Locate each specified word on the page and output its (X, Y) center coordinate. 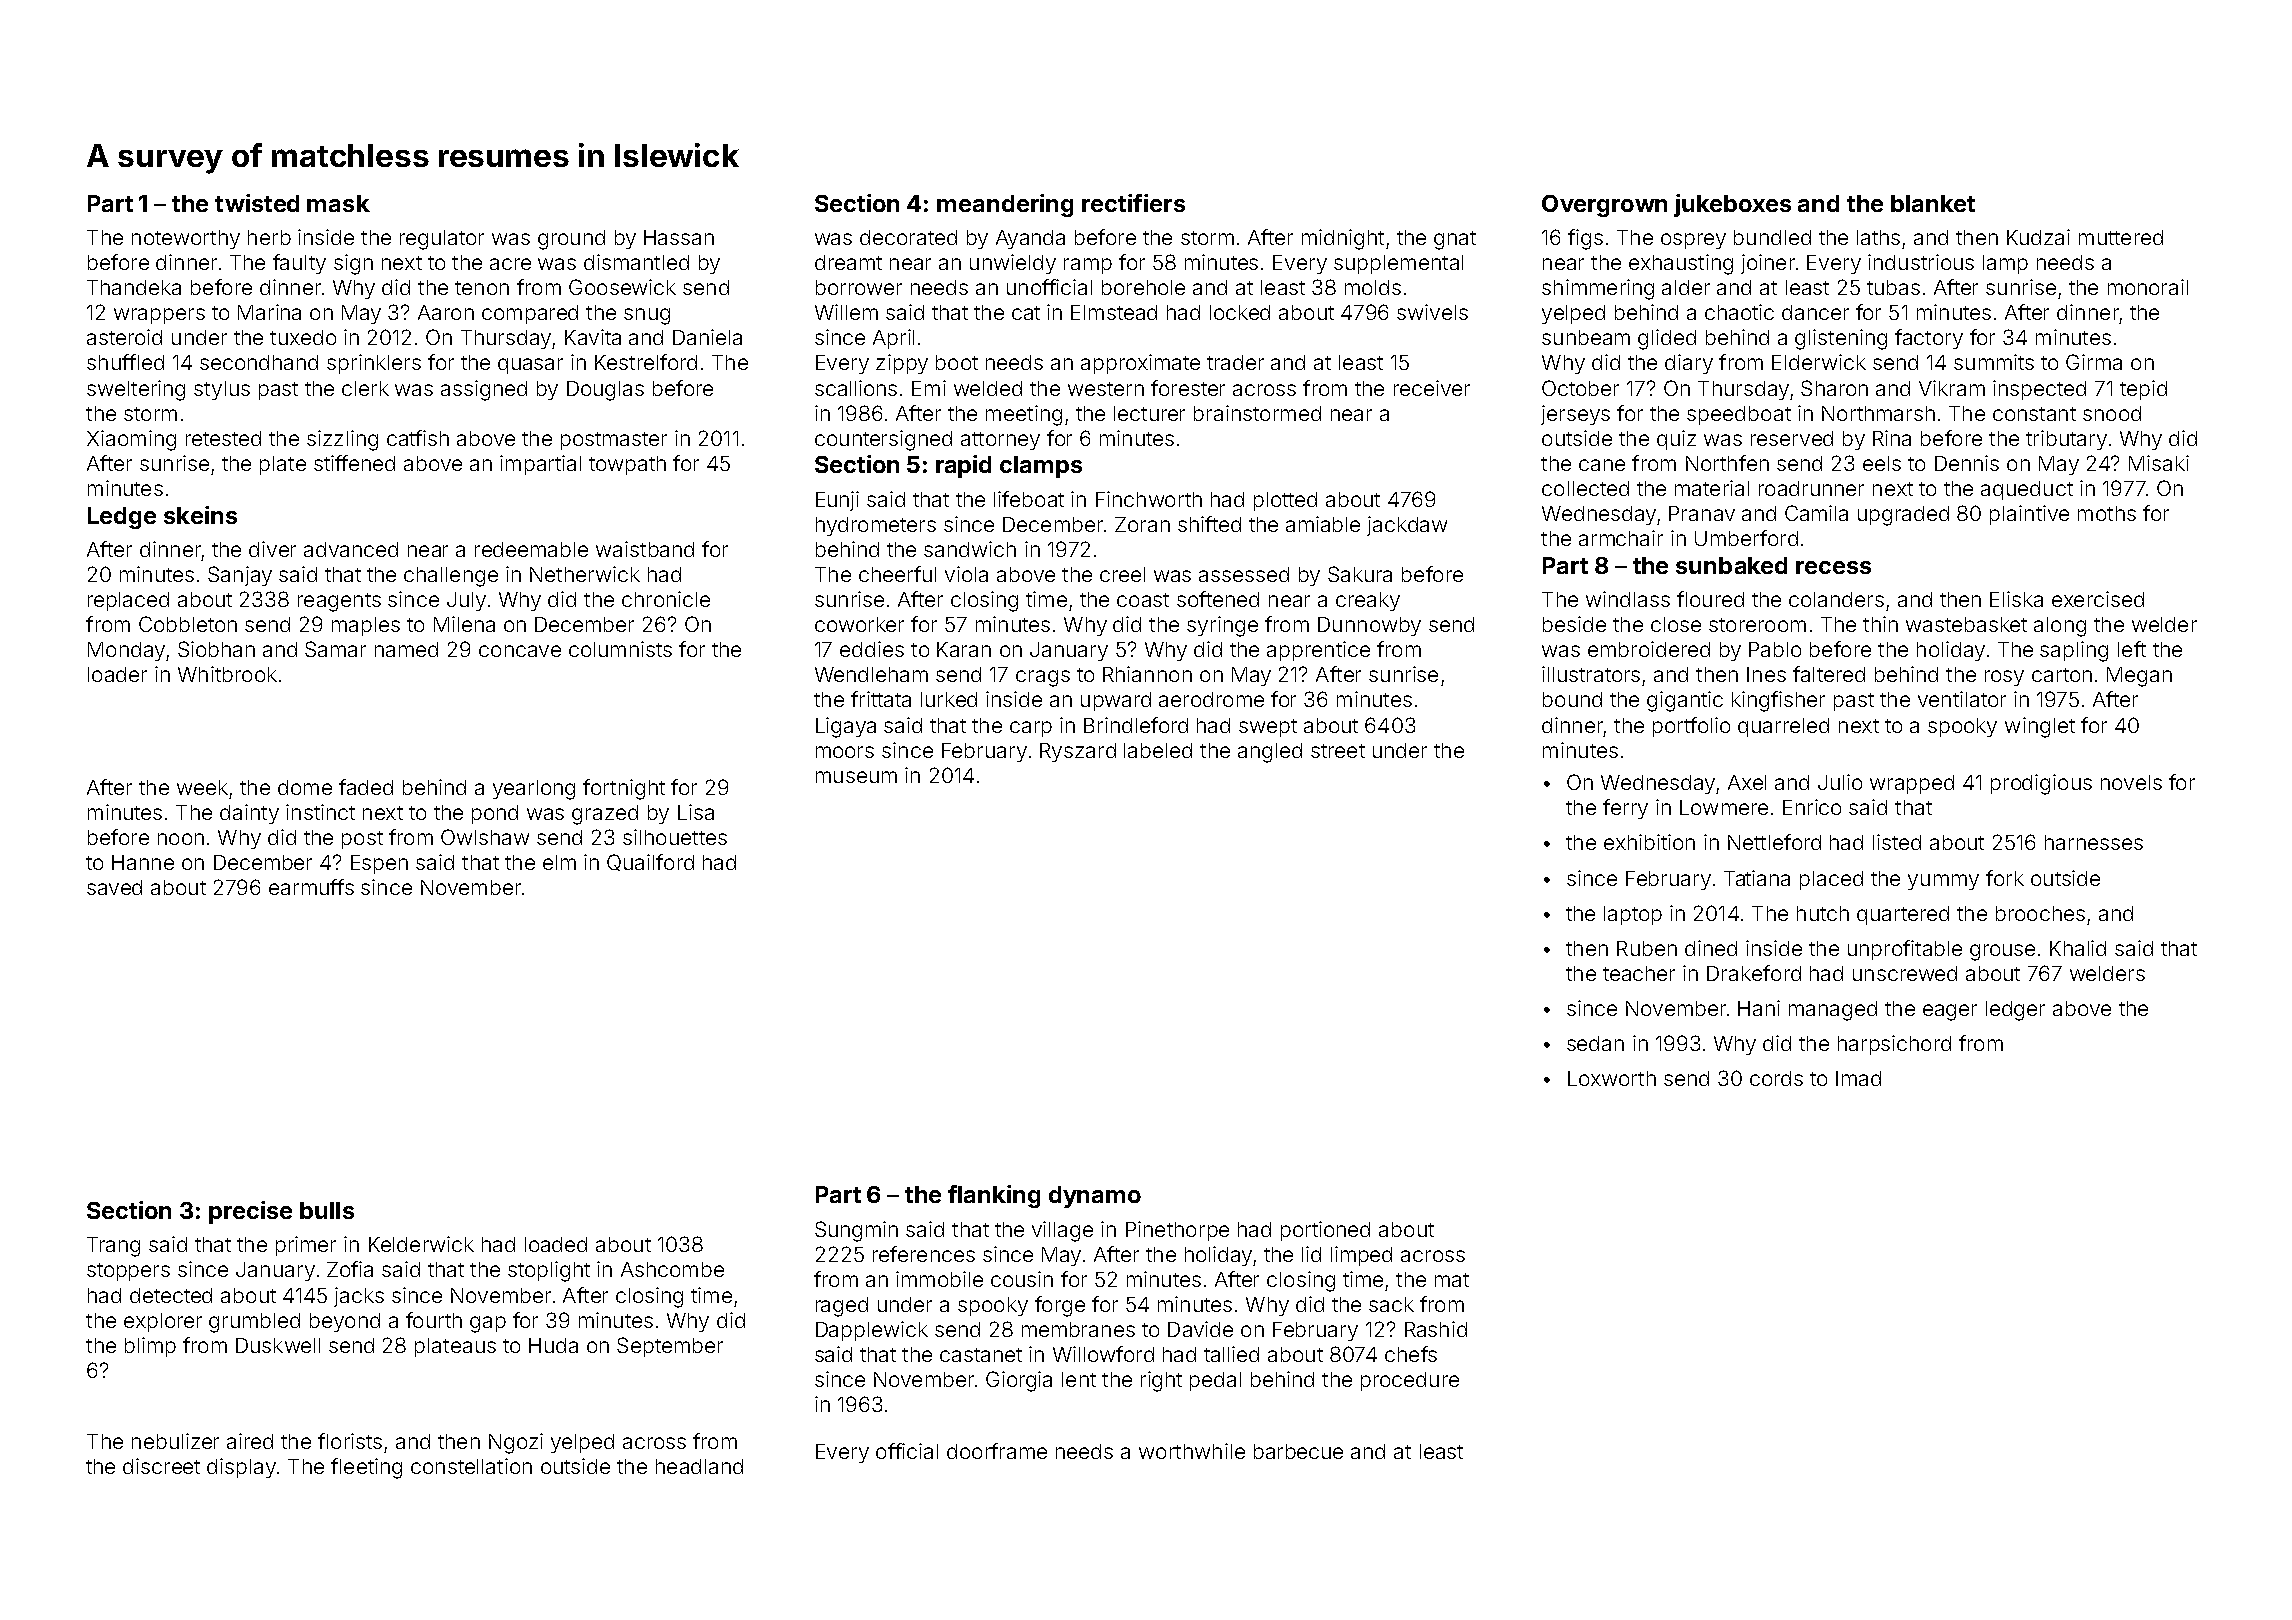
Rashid (1436, 1329)
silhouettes (675, 837)
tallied (1231, 1354)
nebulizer (175, 1441)
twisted (257, 203)
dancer (1815, 312)
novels (2131, 782)
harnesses (2094, 842)
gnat (1455, 240)
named (406, 649)
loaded (556, 1244)
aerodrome (1211, 699)
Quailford (650, 862)
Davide (1200, 1329)
